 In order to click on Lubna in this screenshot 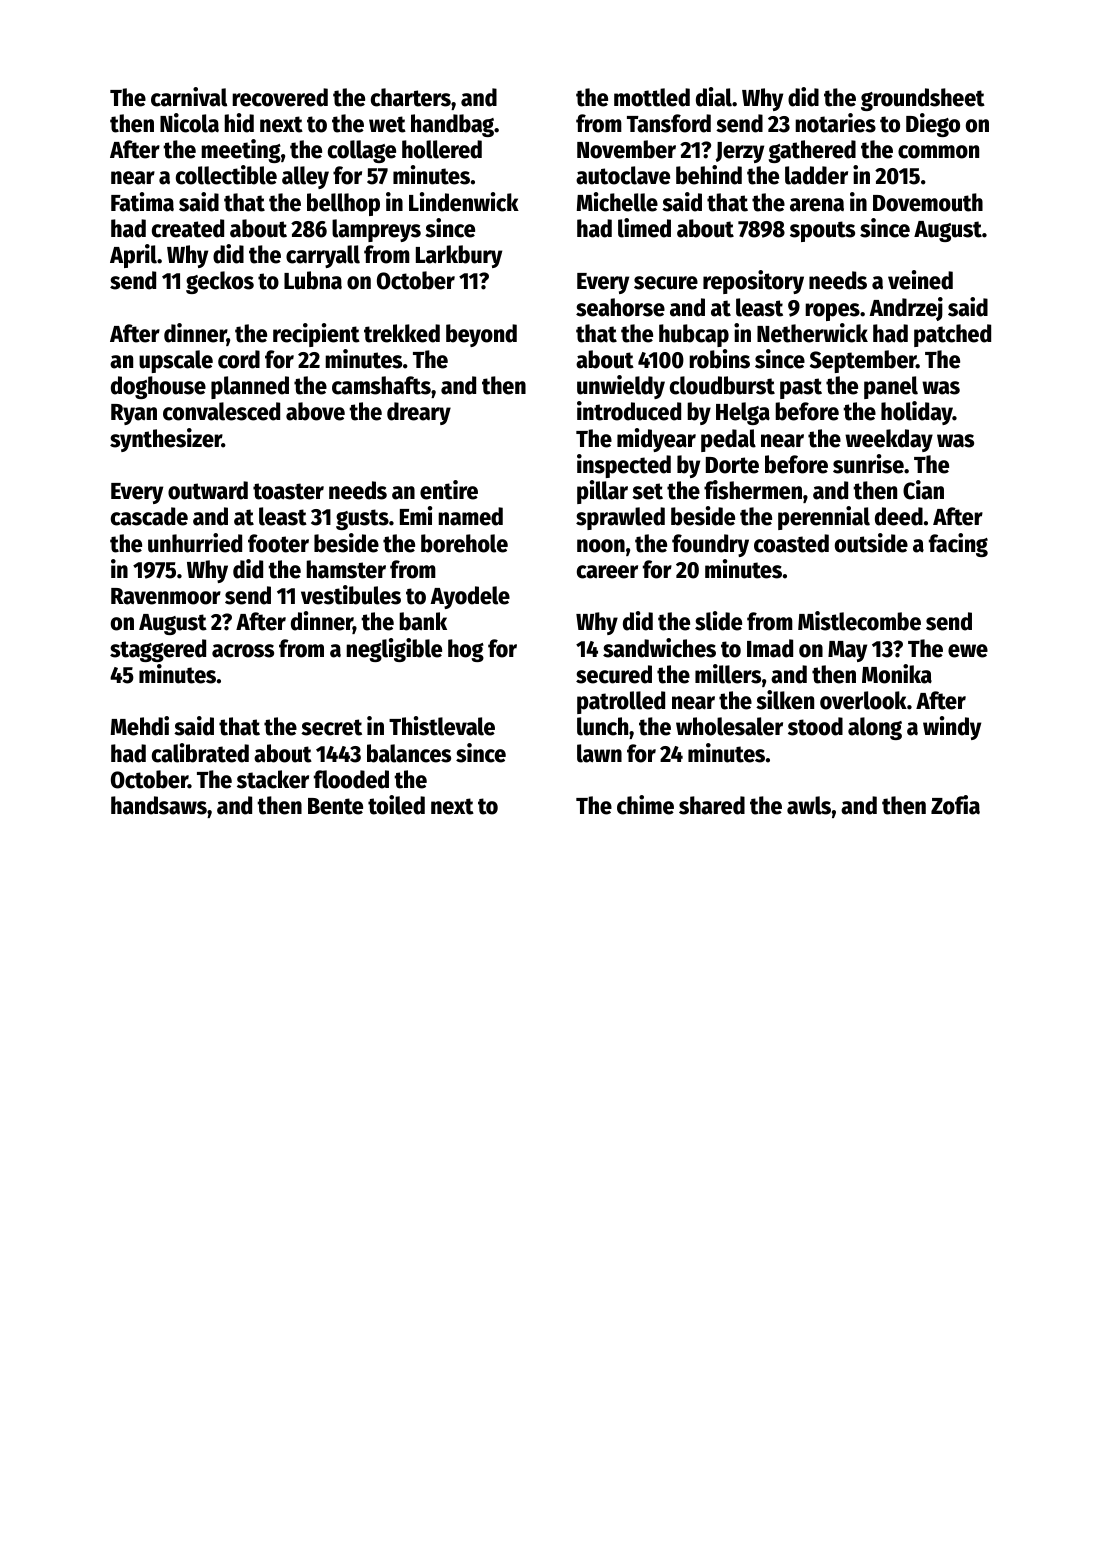, I will do `click(313, 280)`.
